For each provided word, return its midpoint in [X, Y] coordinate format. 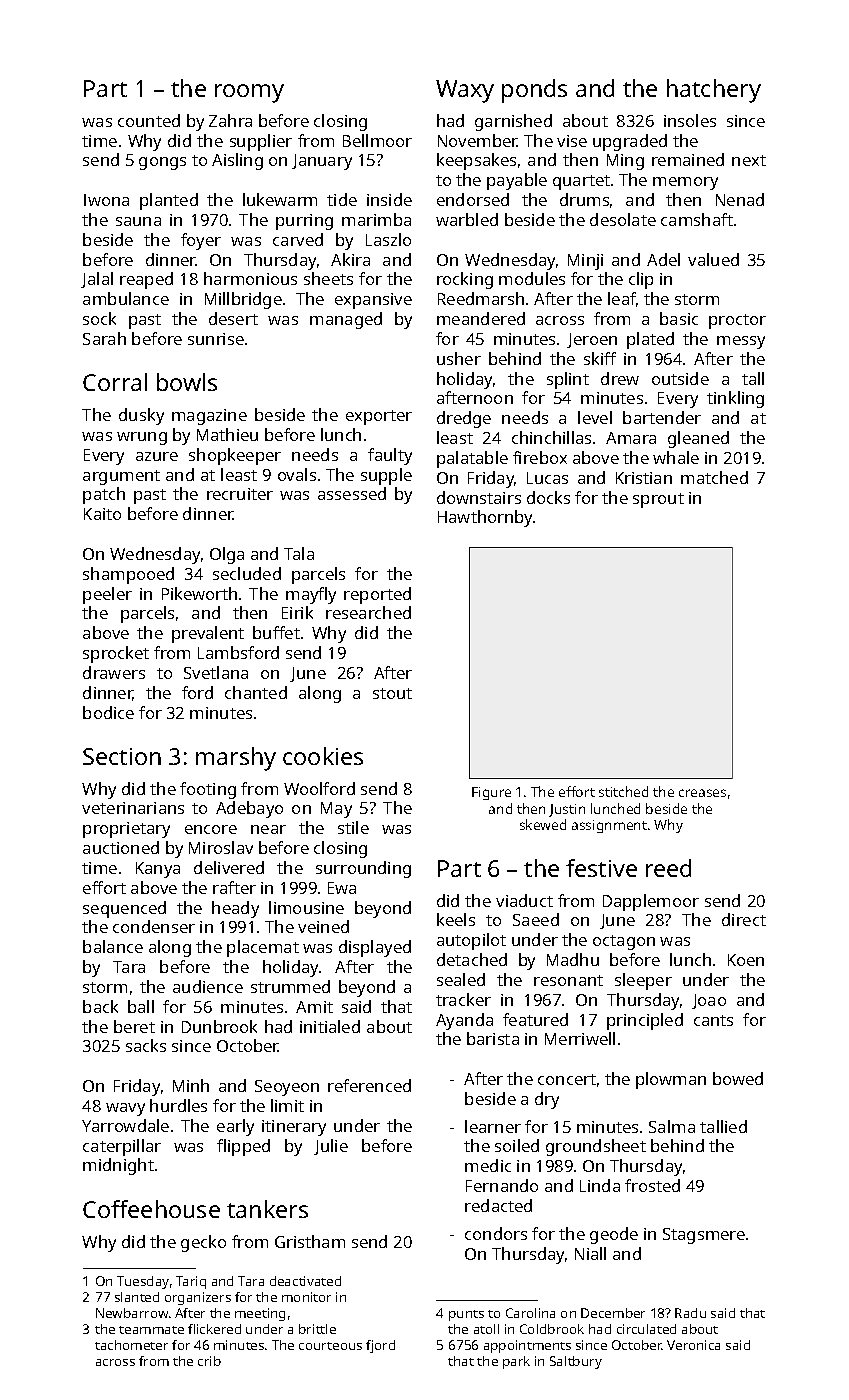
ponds [534, 91]
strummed [290, 986]
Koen [746, 960]
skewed [543, 824]
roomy [249, 93]
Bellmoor [377, 140]
